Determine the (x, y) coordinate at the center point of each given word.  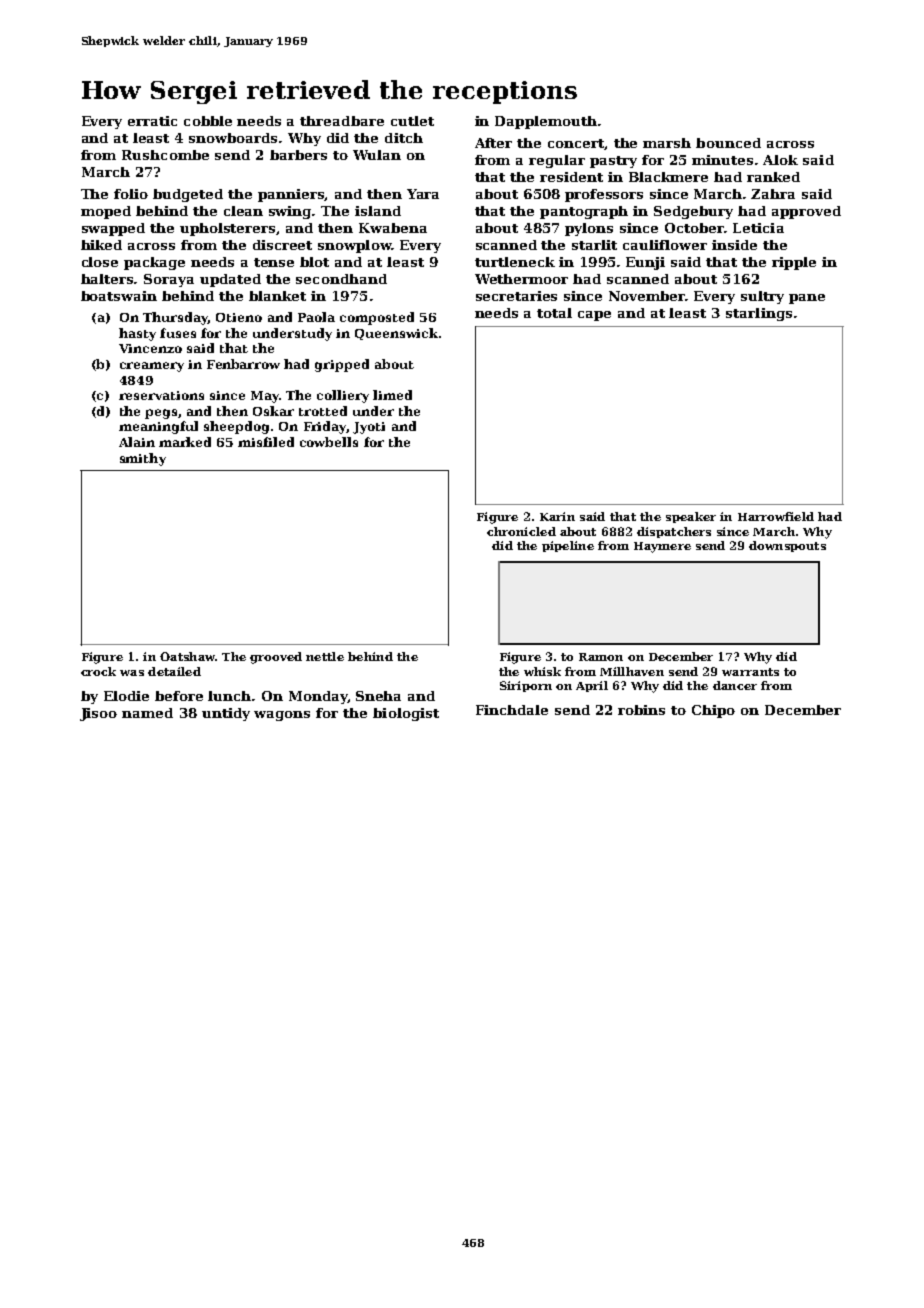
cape (594, 316)
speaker (691, 517)
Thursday (175, 318)
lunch (229, 696)
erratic (152, 121)
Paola (316, 317)
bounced (728, 143)
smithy (143, 459)
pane (807, 299)
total (554, 313)
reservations (161, 395)
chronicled (521, 531)
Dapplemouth (546, 122)
